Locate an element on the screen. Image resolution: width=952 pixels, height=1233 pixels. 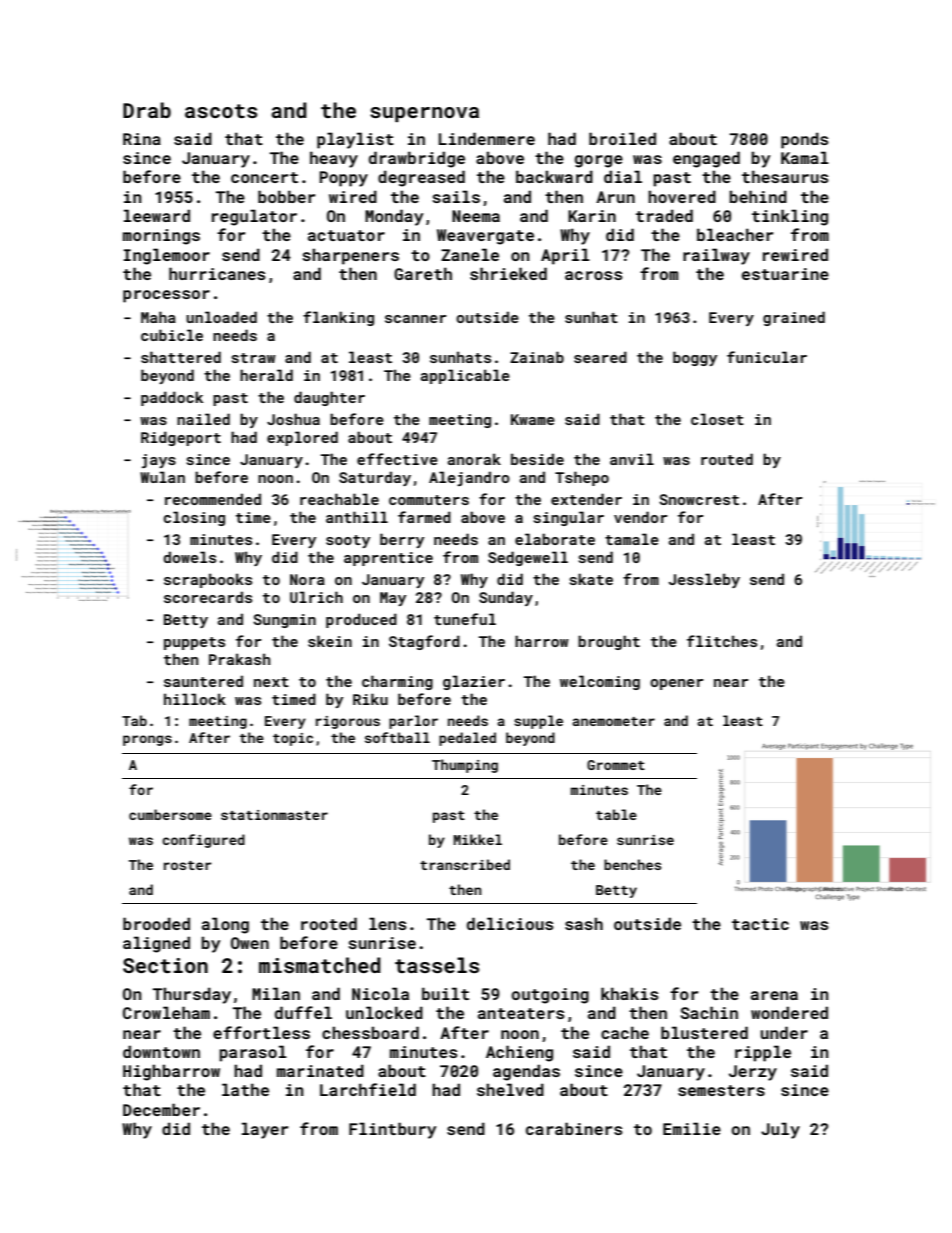
Mikkel is located at coordinates (478, 839).
